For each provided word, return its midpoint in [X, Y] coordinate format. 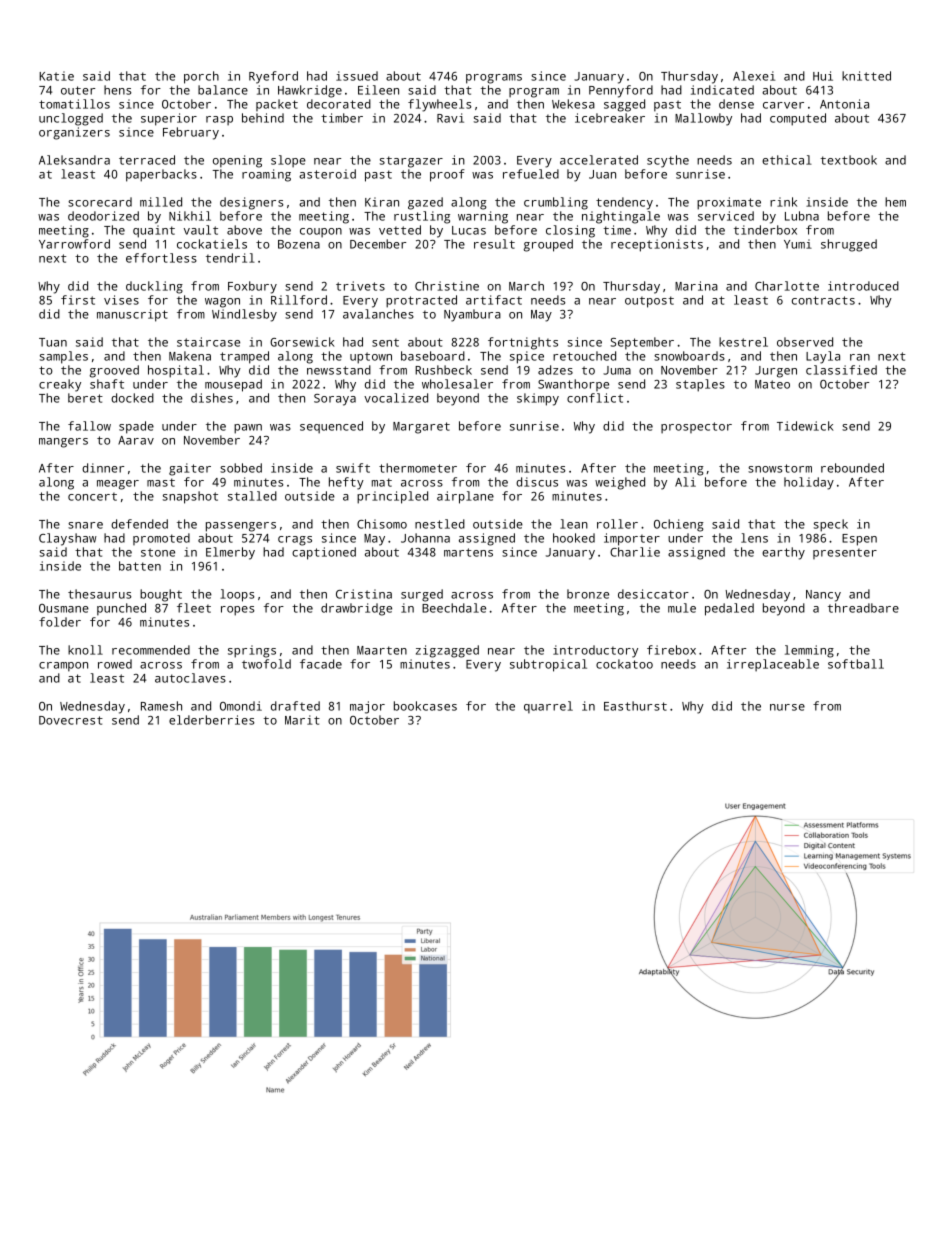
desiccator [653, 594]
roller [617, 524]
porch [201, 77]
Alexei [754, 76]
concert [92, 496]
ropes [237, 611]
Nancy [823, 596]
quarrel [548, 707]
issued [357, 76]
